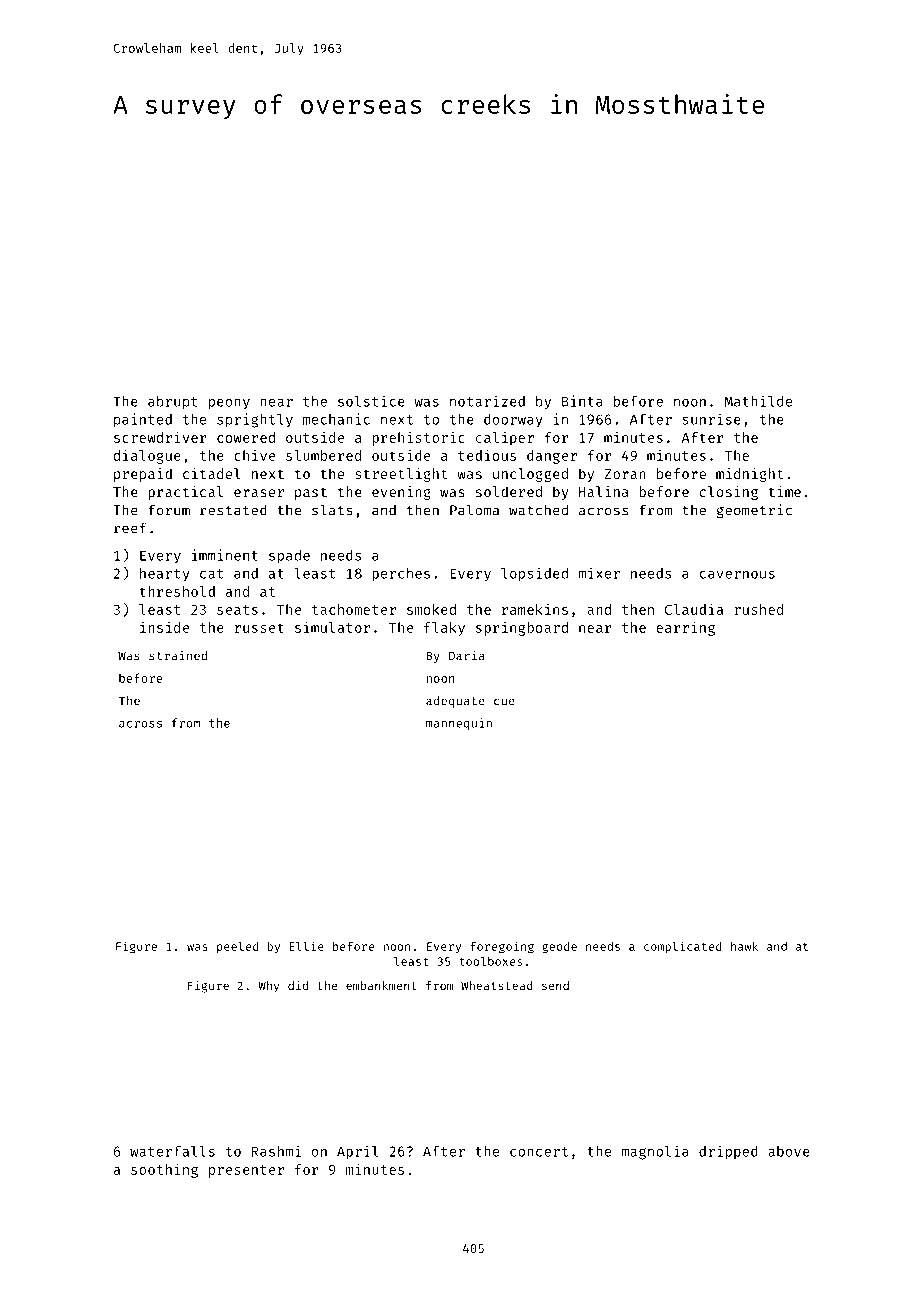 This image has width=924, height=1308. Describe the element at coordinates (307, 946) in the image. I see `Ellie` at that location.
